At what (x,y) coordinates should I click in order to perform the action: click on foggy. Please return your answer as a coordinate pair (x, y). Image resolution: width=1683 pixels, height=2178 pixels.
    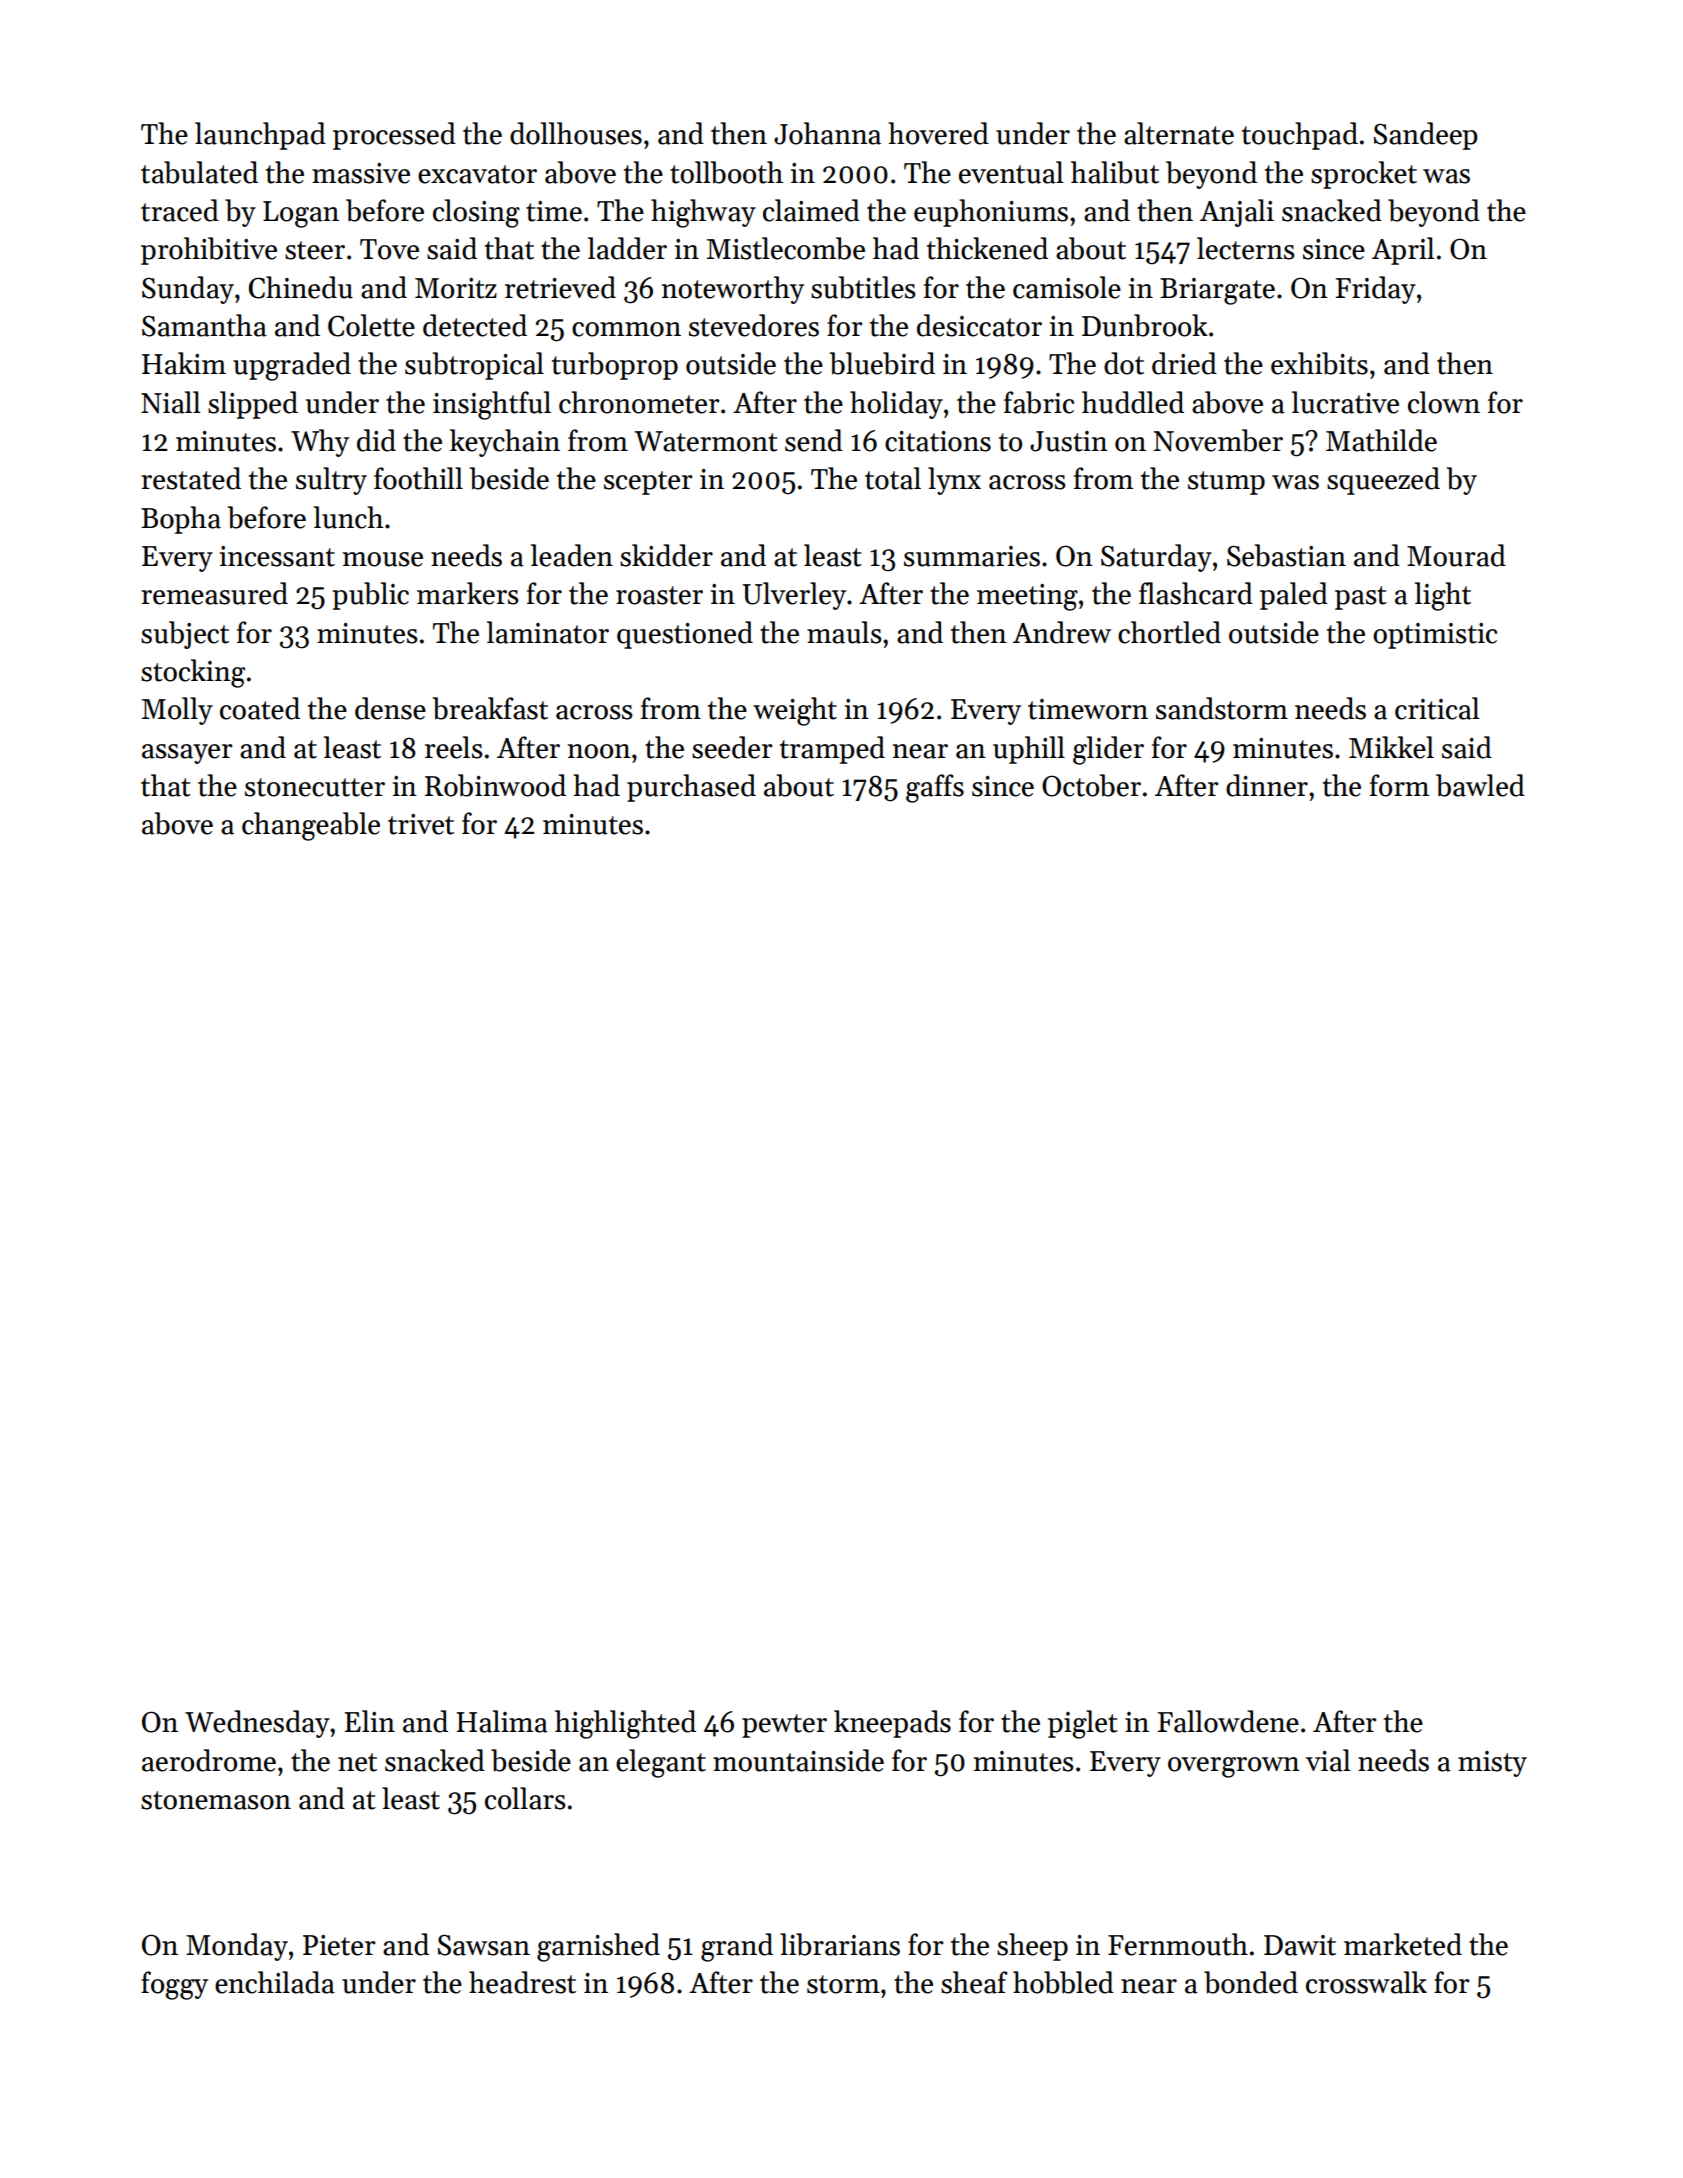
    Looking at the image, I should click on (174, 1985).
